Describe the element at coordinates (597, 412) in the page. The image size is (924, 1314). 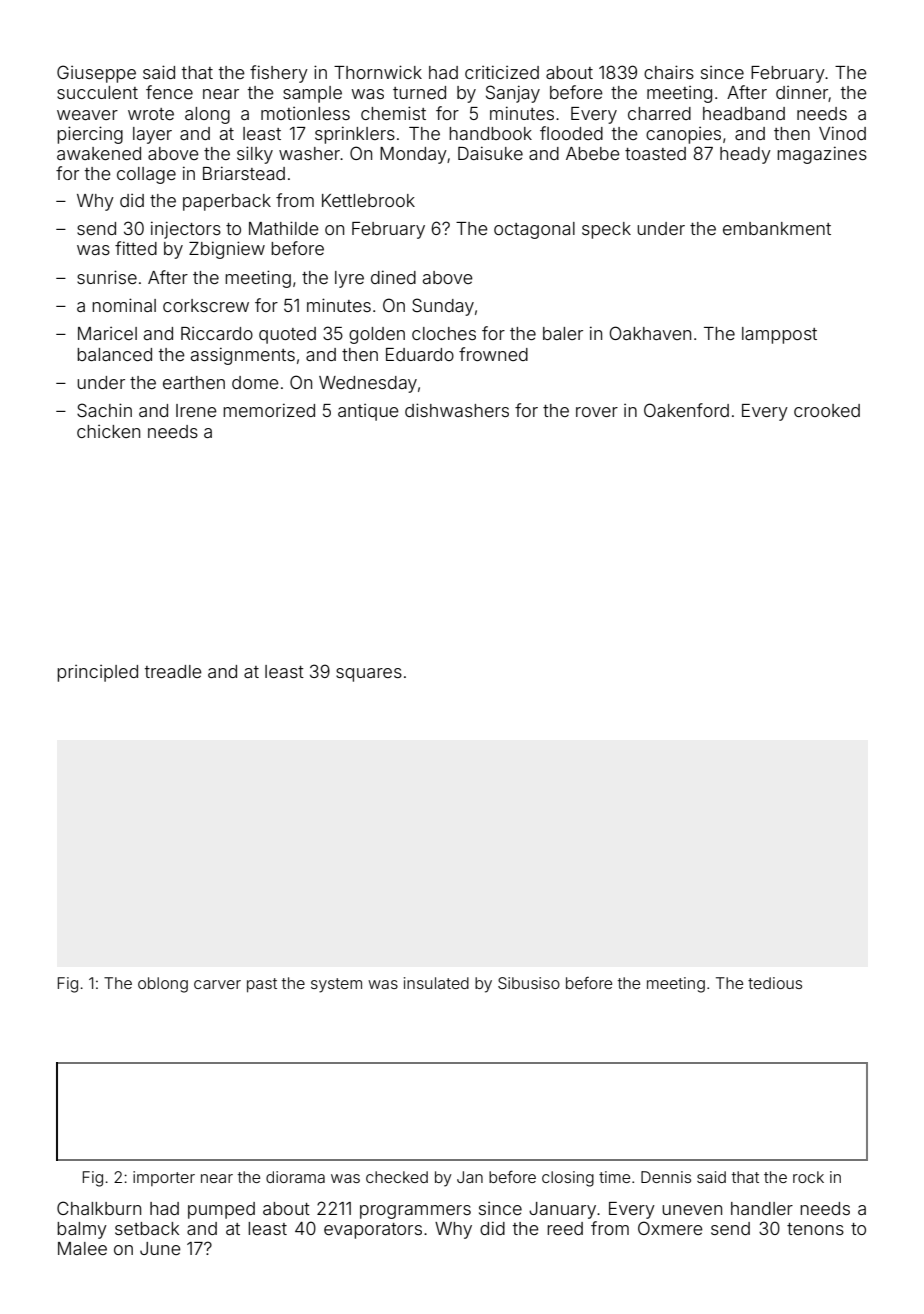
I see `rover` at that location.
